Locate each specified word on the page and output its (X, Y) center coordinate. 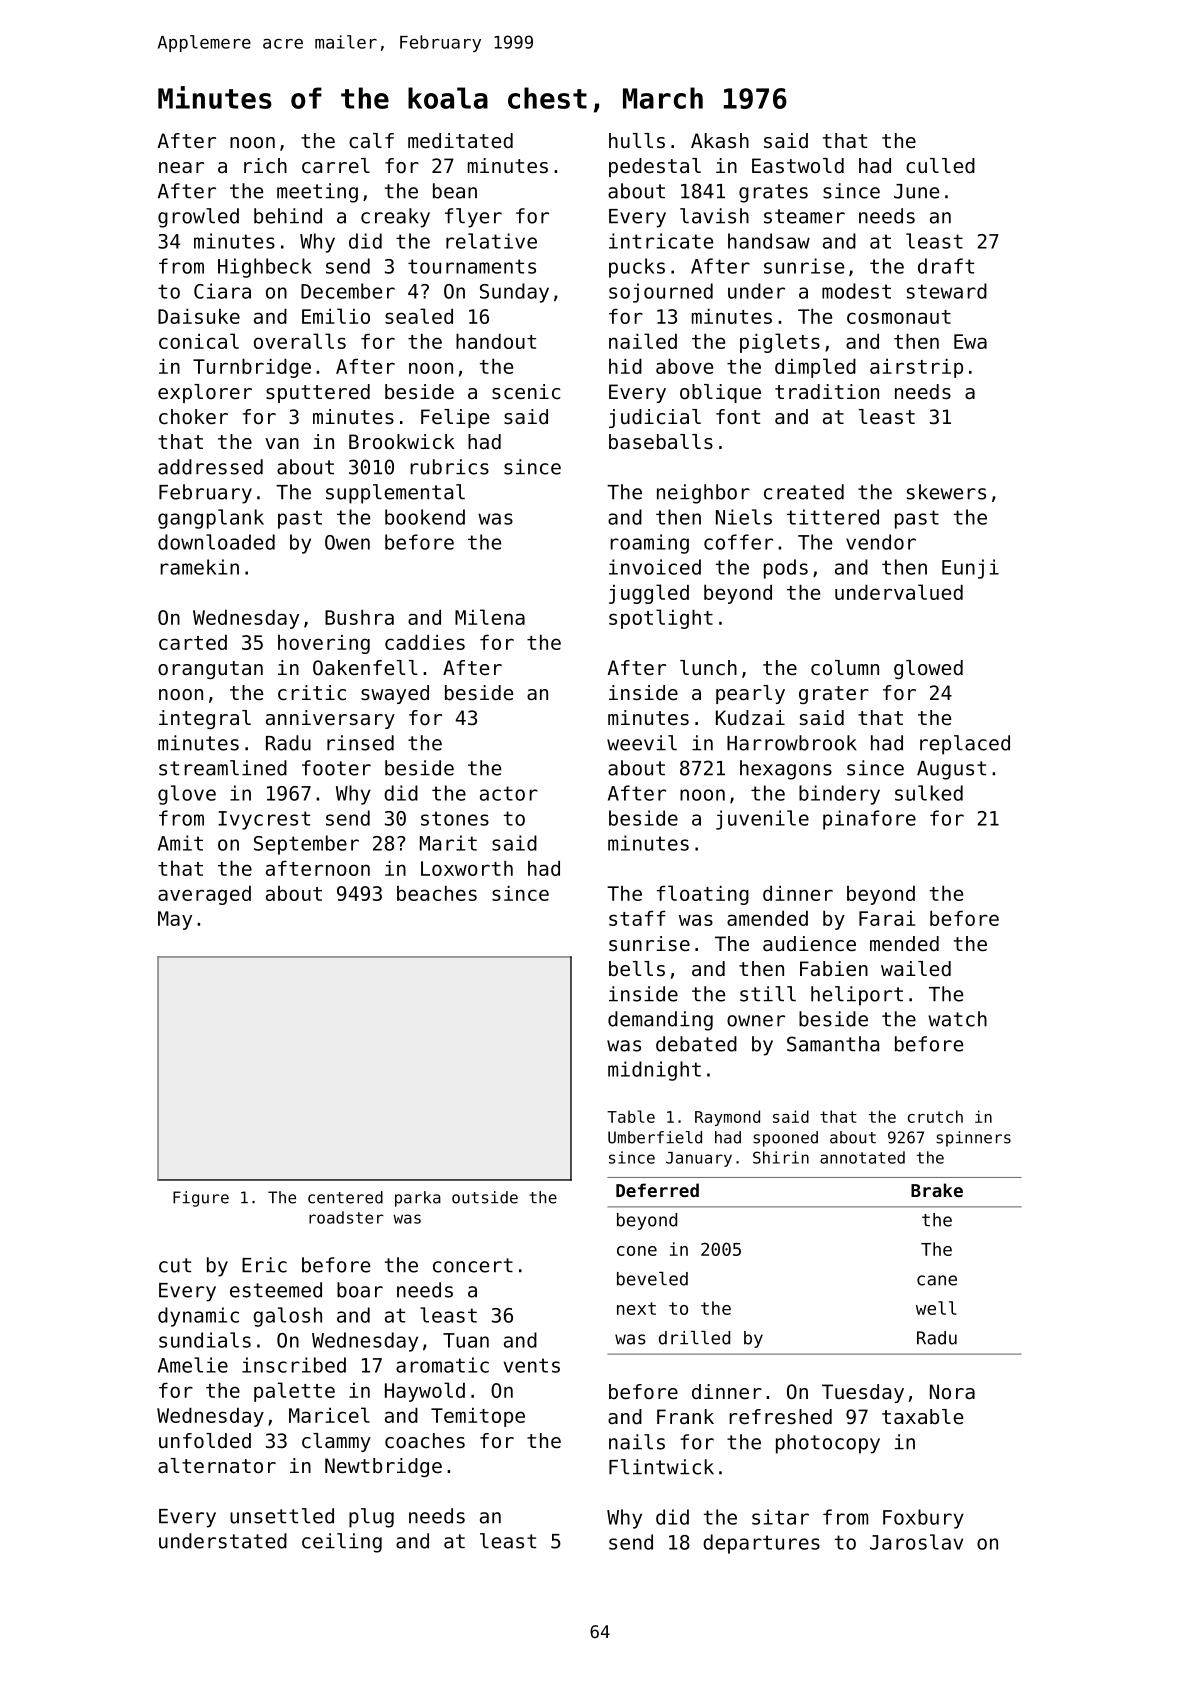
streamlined (223, 768)
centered (345, 1197)
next (636, 1308)
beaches (437, 893)
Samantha (833, 1044)
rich (265, 166)
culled (940, 166)
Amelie (193, 1365)
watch (957, 1019)
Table (631, 1116)
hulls (637, 141)
